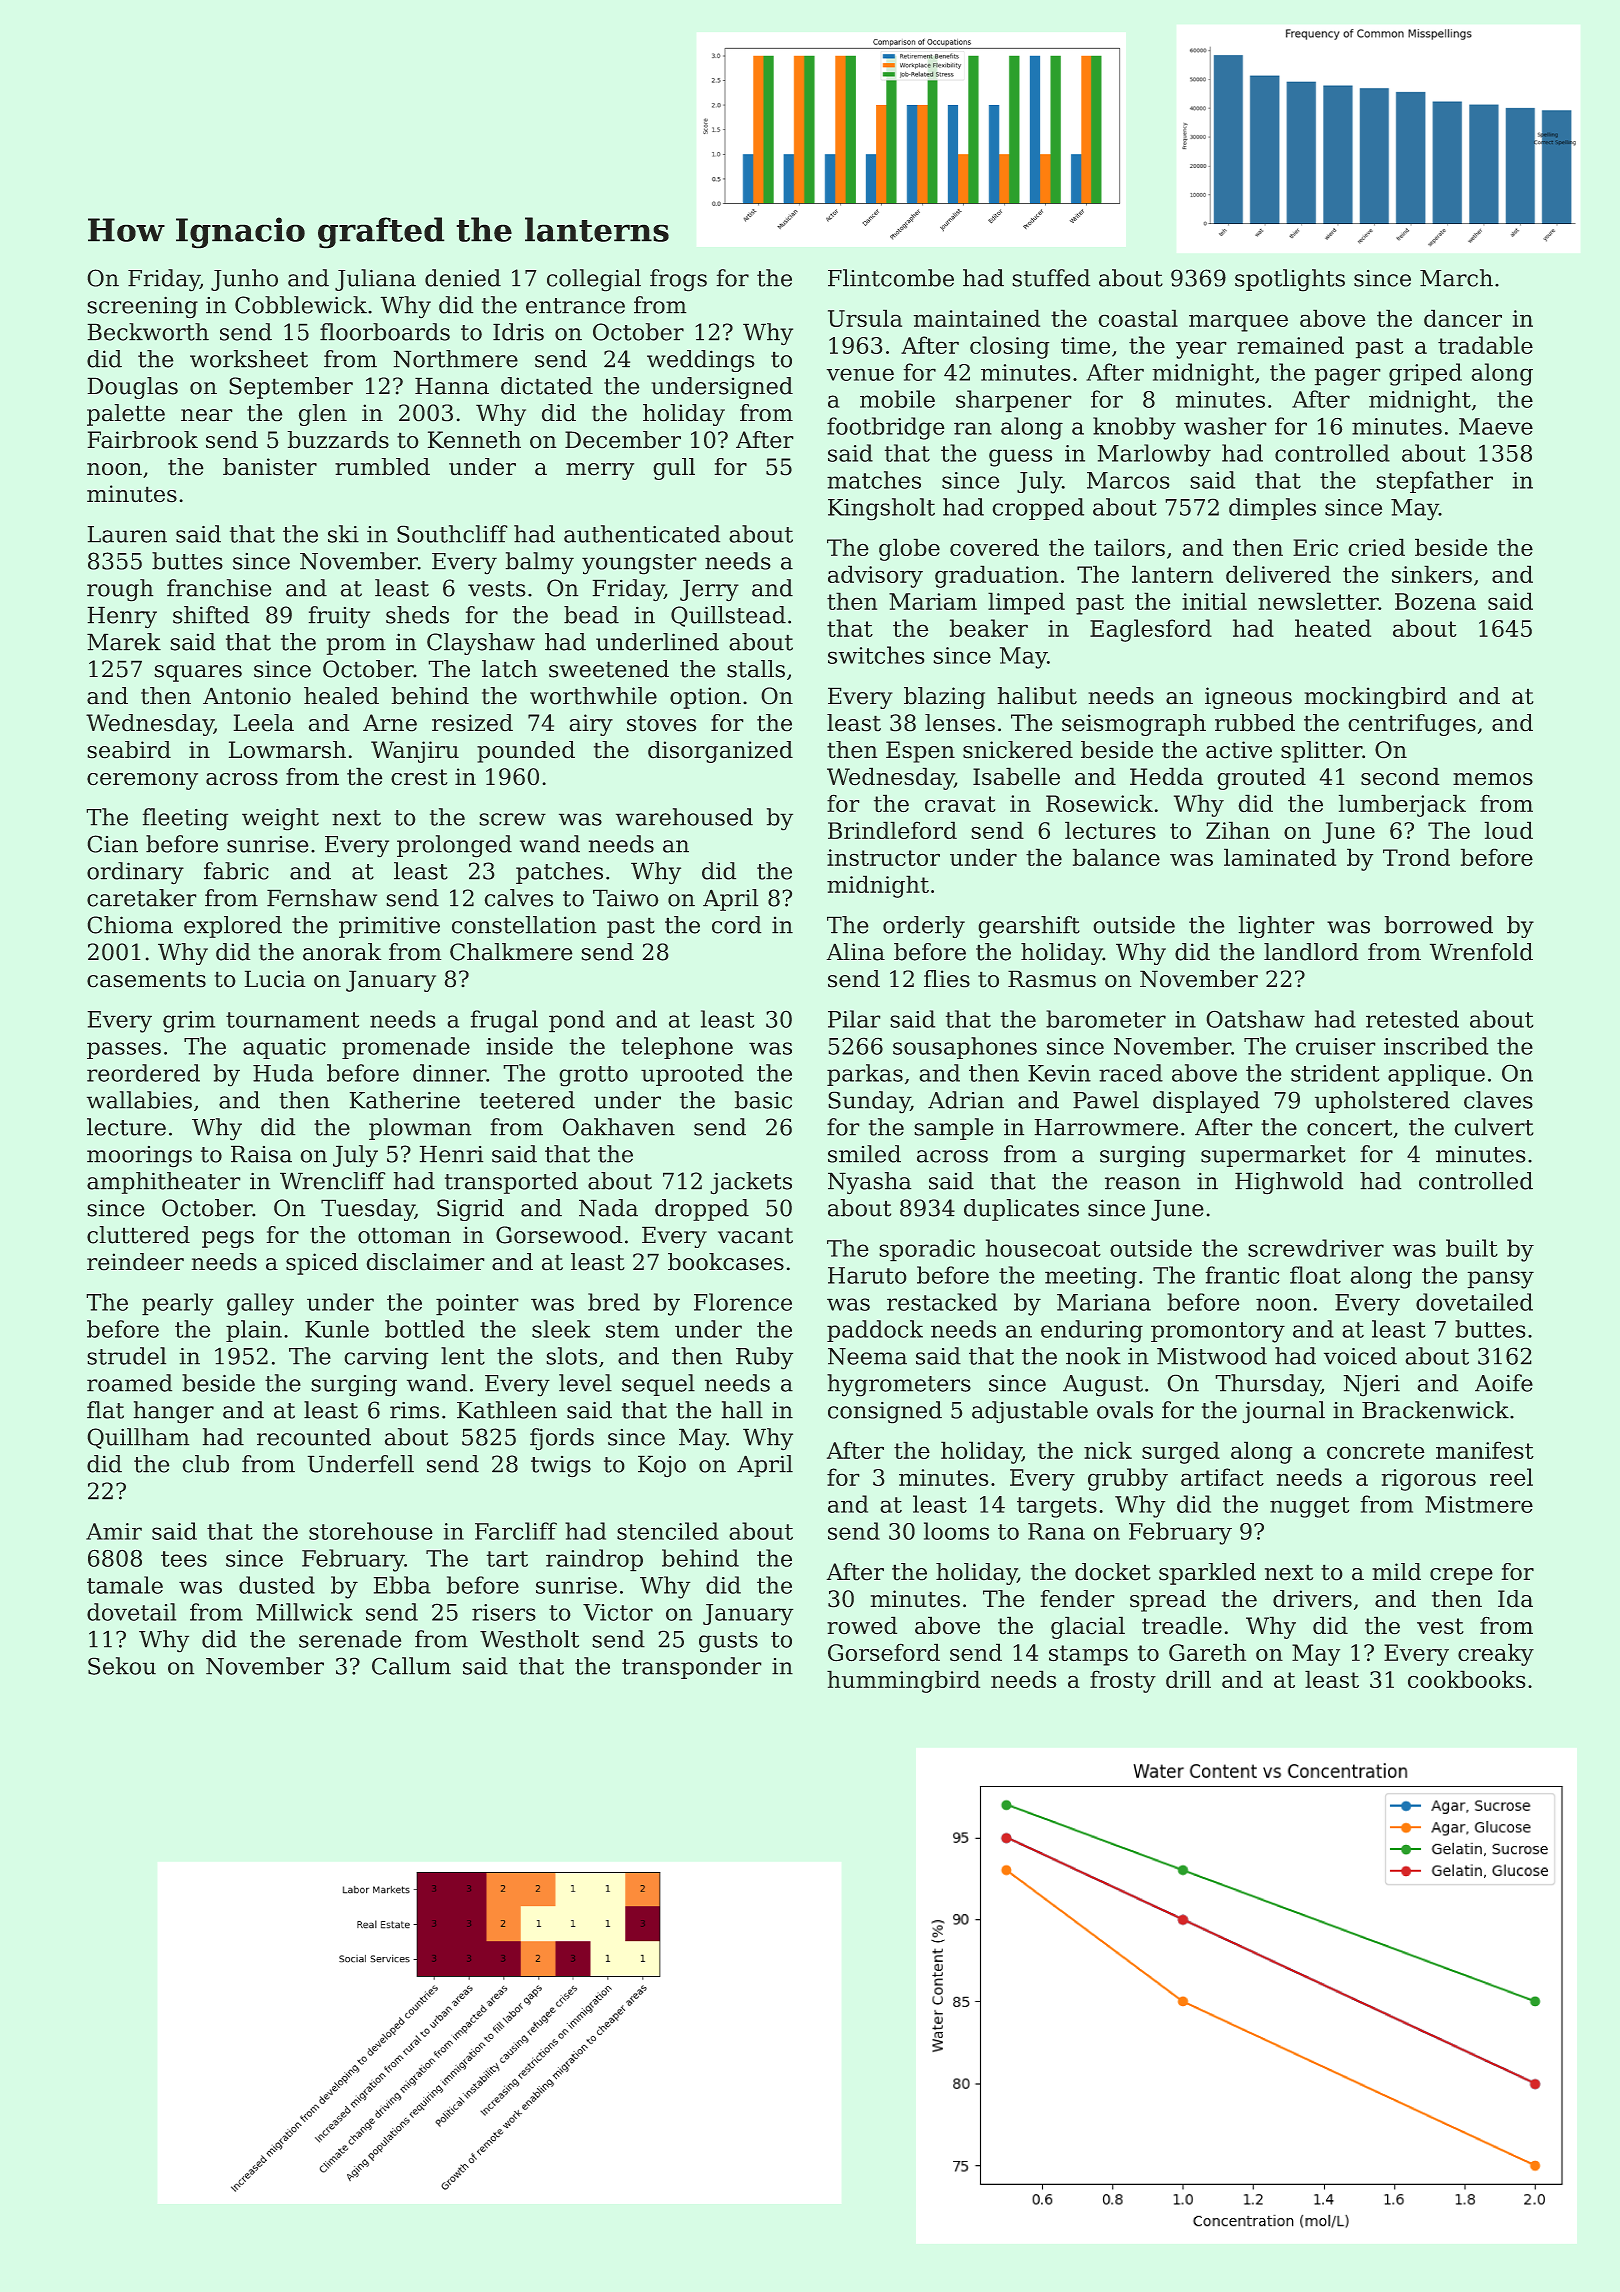  What do you see at coordinates (1375, 698) in the screenshot?
I see `mockingbird` at bounding box center [1375, 698].
